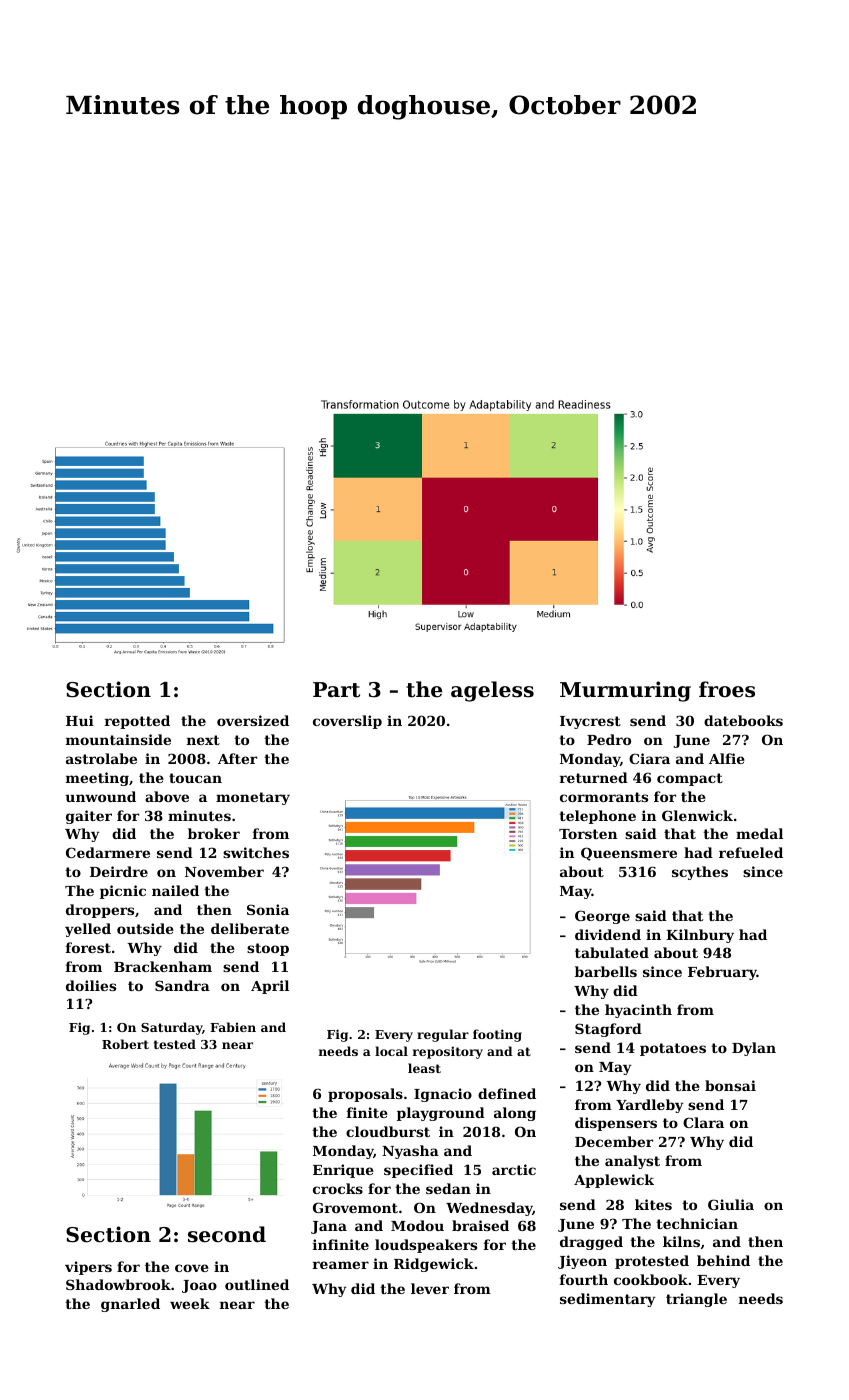 The width and height of the screenshot is (849, 1400). I want to click on ageless, so click(492, 691).
